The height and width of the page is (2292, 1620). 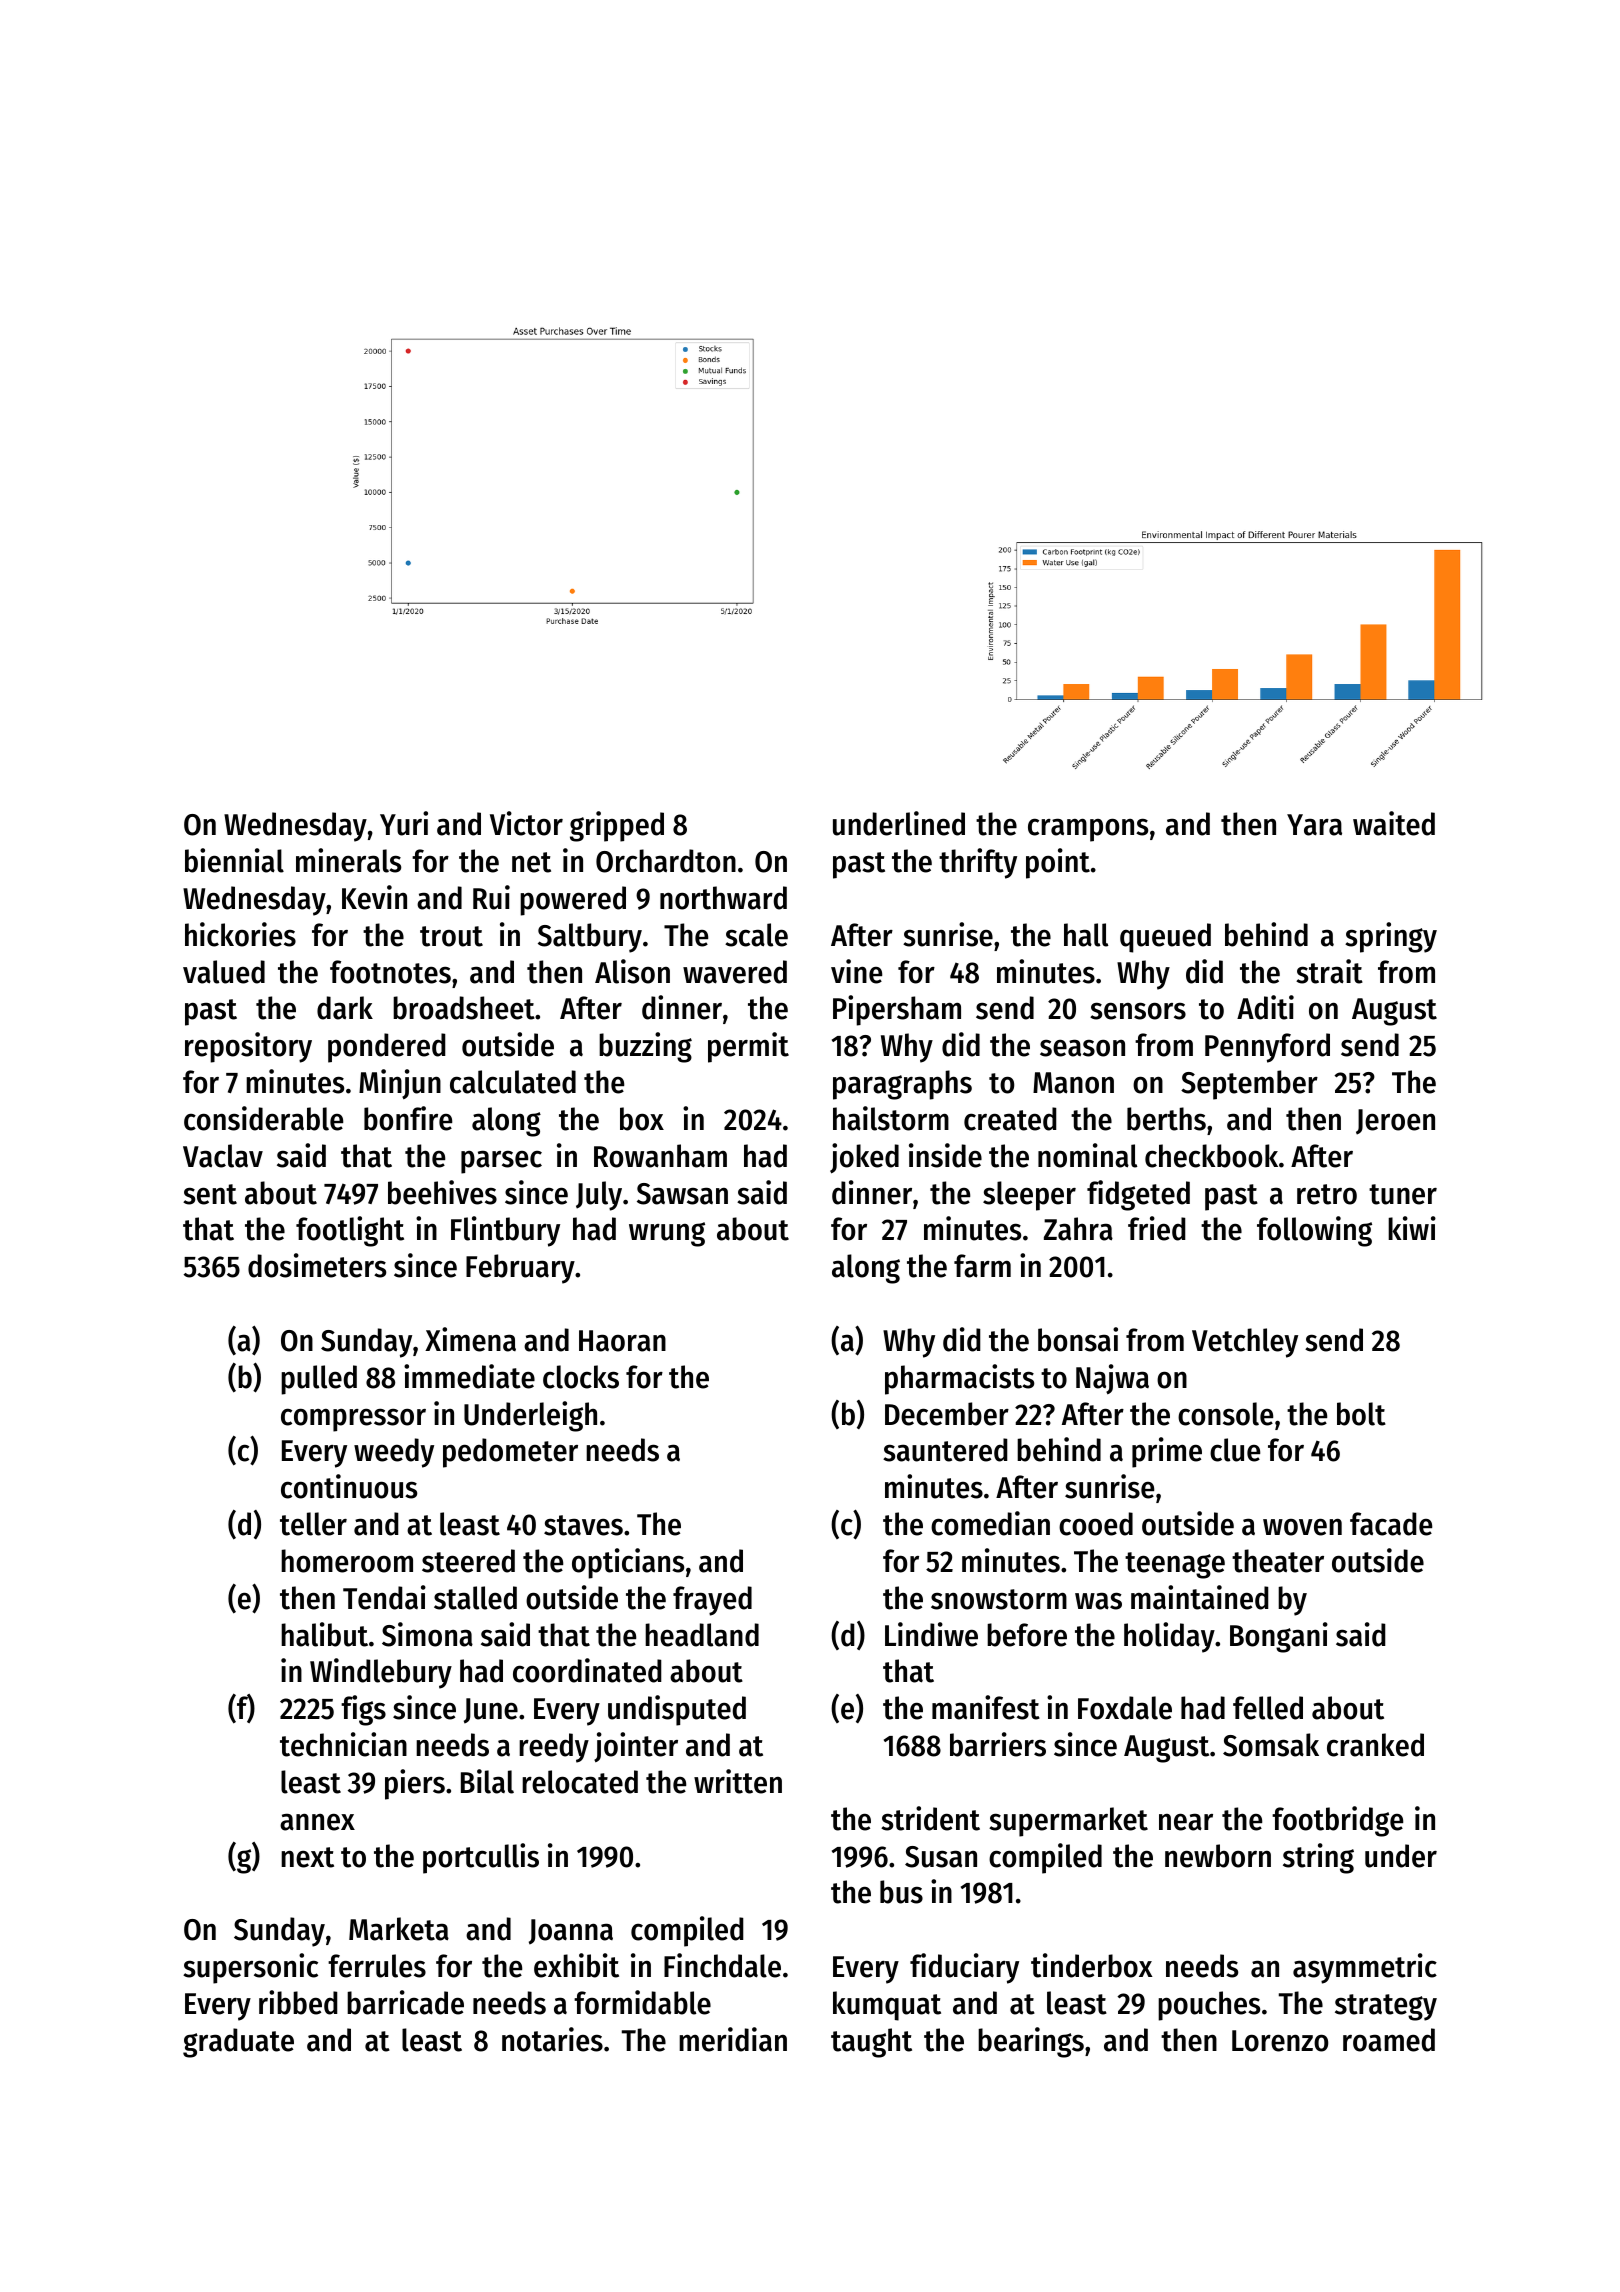 I want to click on Tendai, so click(x=384, y=1597).
